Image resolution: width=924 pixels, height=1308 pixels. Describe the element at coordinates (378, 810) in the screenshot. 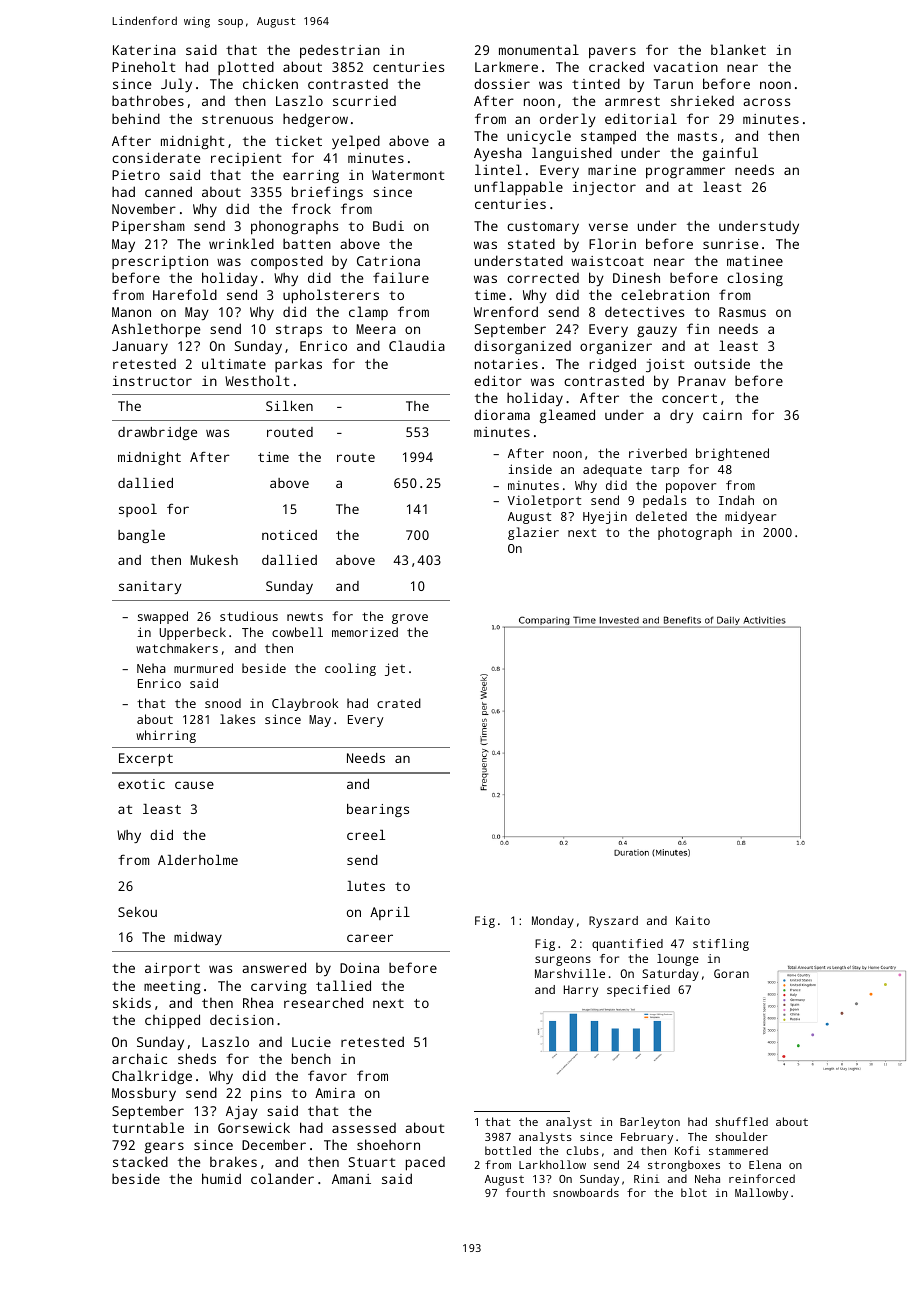

I see `bearings` at that location.
